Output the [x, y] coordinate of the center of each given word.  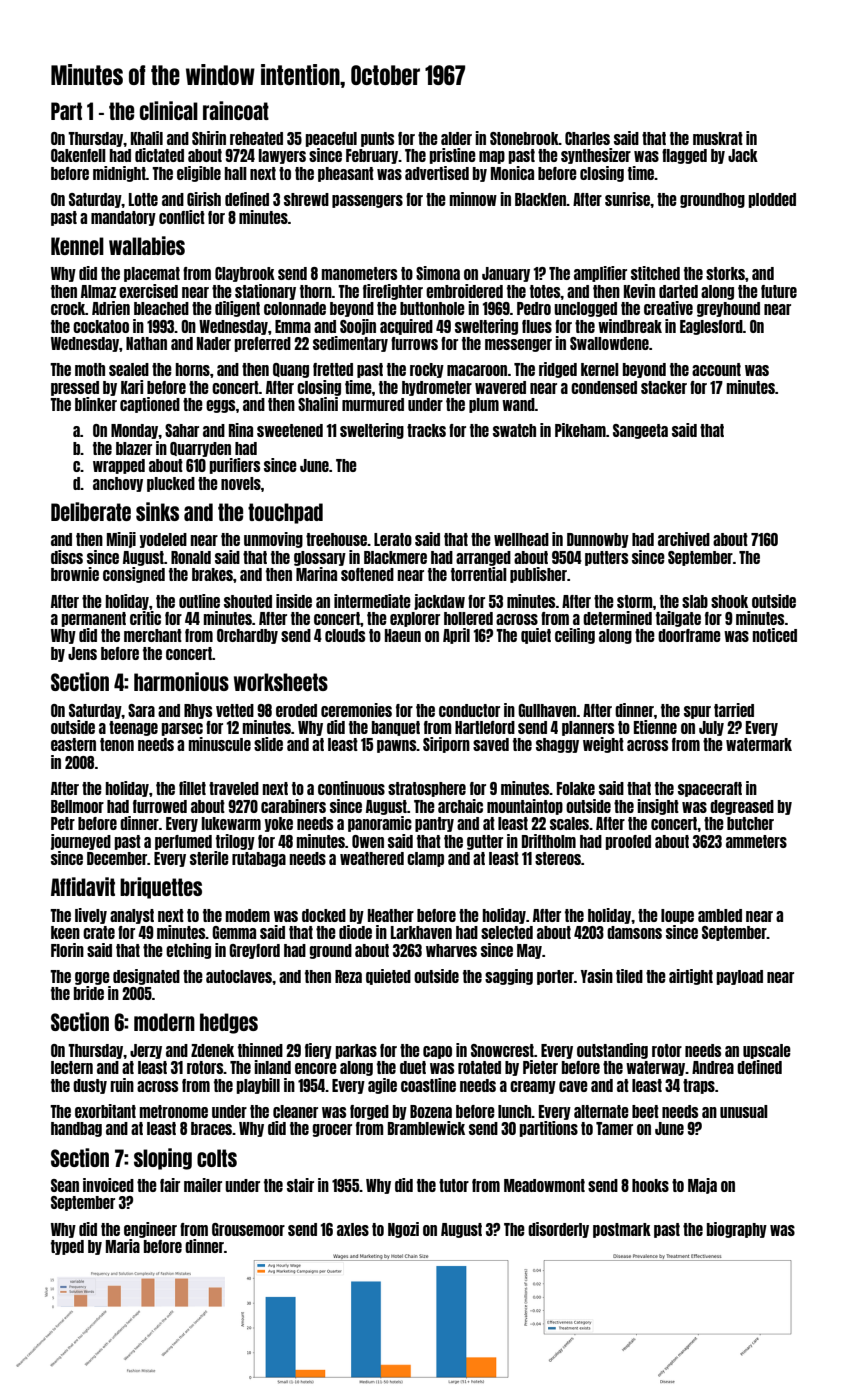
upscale [767, 1051]
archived [684, 539]
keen [65, 932]
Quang [291, 370]
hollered [468, 618]
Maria [123, 1246]
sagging [509, 977]
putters [606, 558]
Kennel [77, 246]
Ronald [191, 557]
